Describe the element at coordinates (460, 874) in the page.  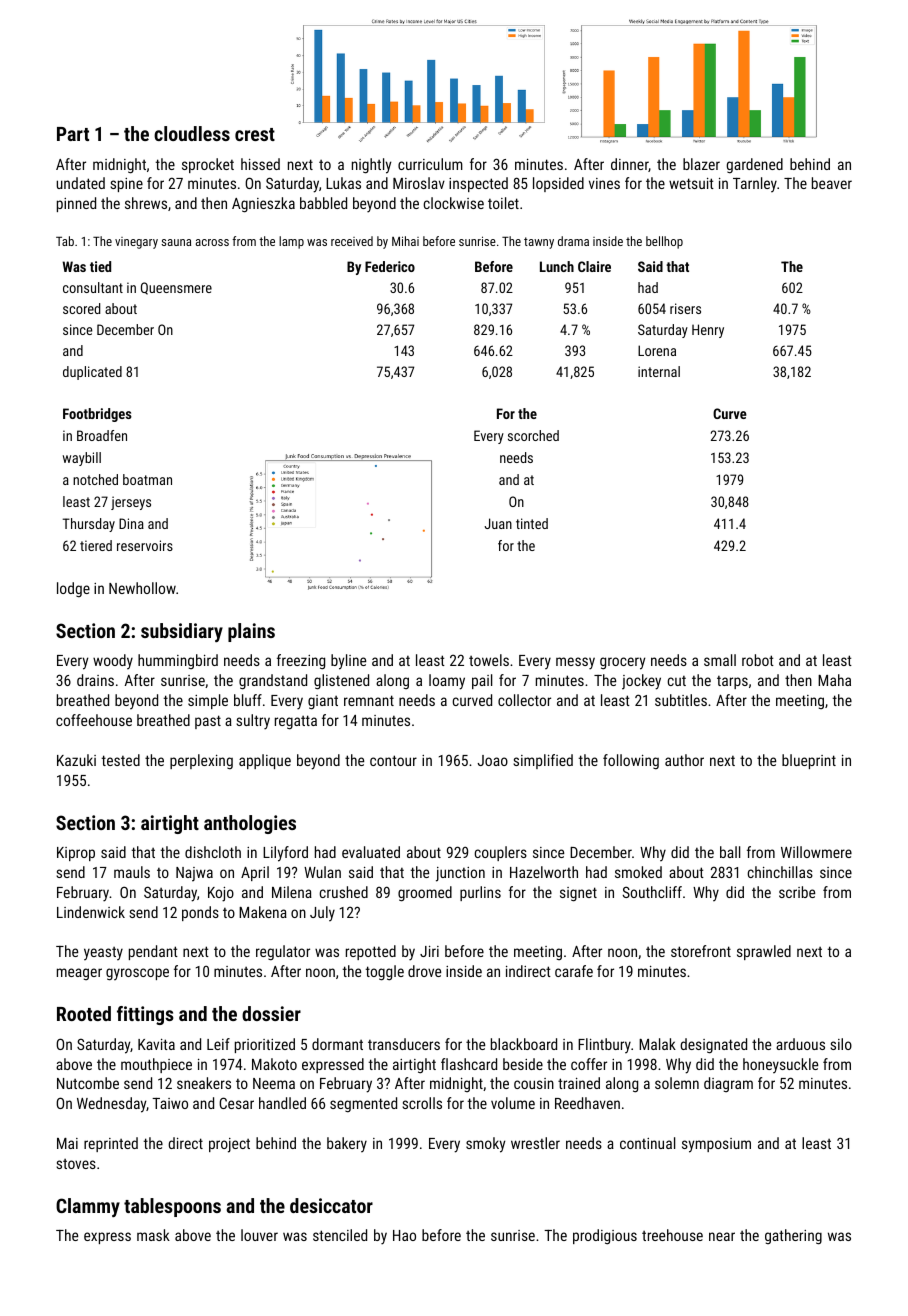
I see `junction` at that location.
